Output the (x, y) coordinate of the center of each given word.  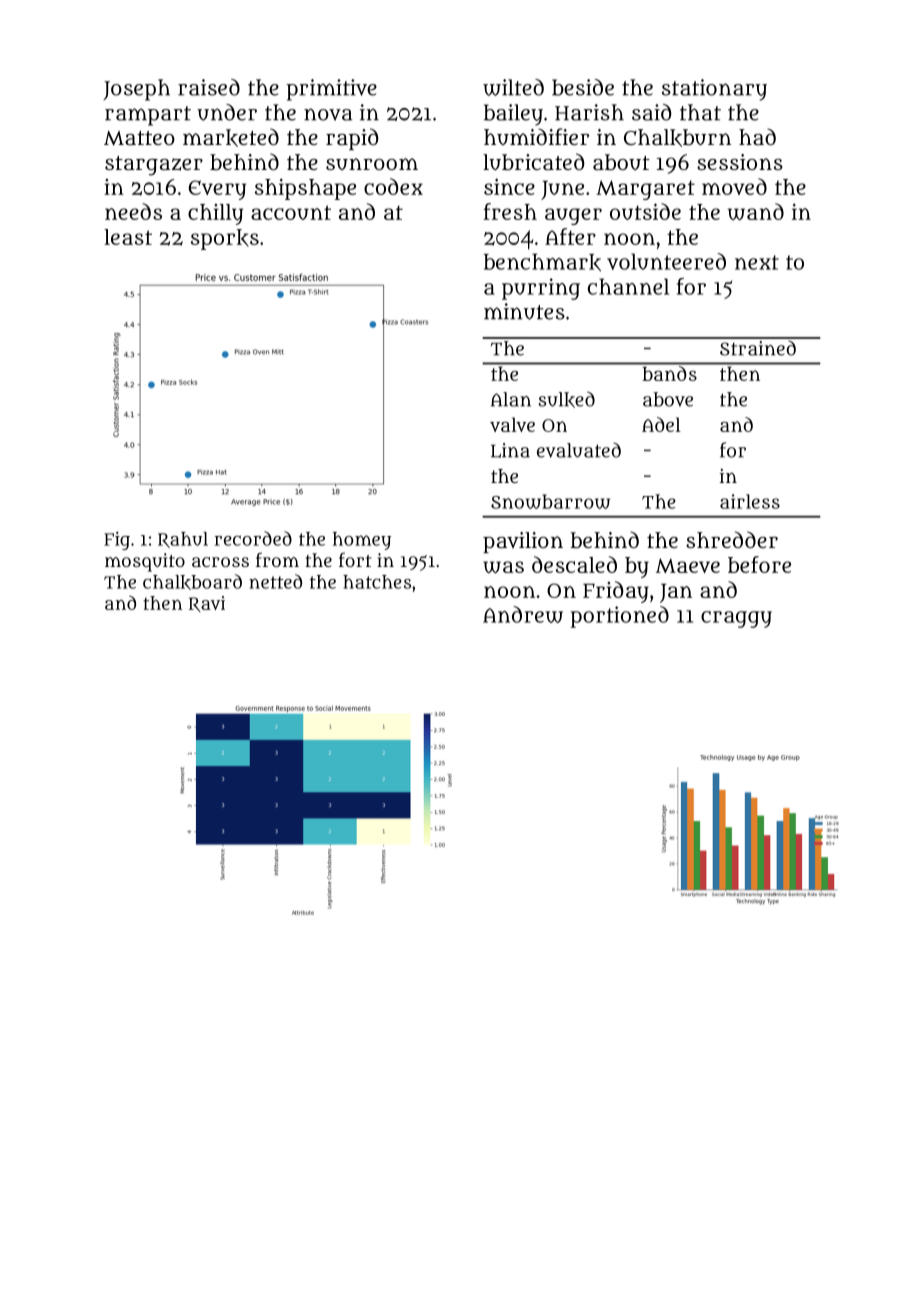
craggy (736, 619)
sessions (740, 162)
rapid (352, 139)
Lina (510, 450)
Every (217, 190)
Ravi (207, 604)
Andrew (523, 614)
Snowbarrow (550, 501)
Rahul (183, 540)
